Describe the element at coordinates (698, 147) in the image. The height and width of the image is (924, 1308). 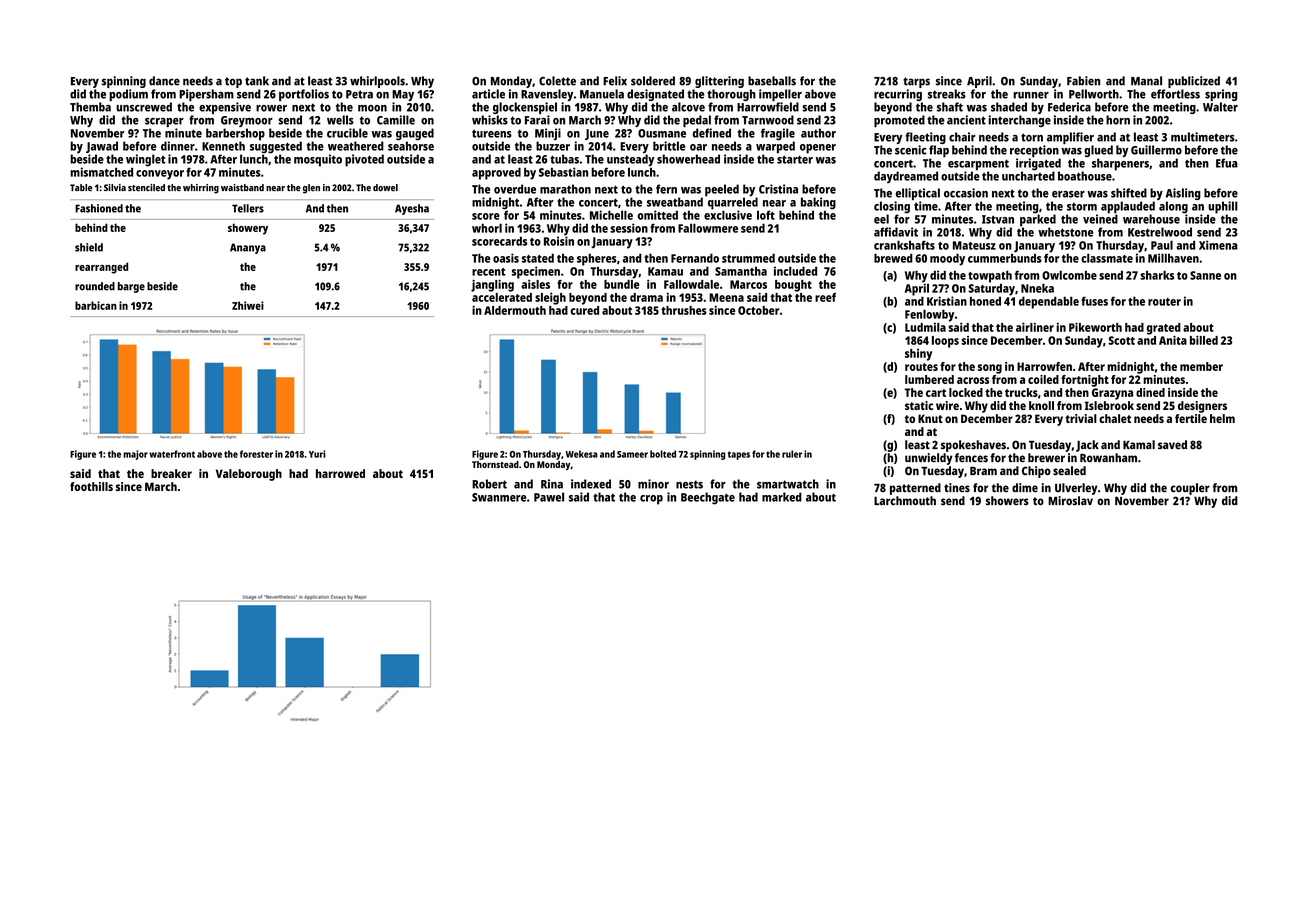
I see `oar` at that location.
